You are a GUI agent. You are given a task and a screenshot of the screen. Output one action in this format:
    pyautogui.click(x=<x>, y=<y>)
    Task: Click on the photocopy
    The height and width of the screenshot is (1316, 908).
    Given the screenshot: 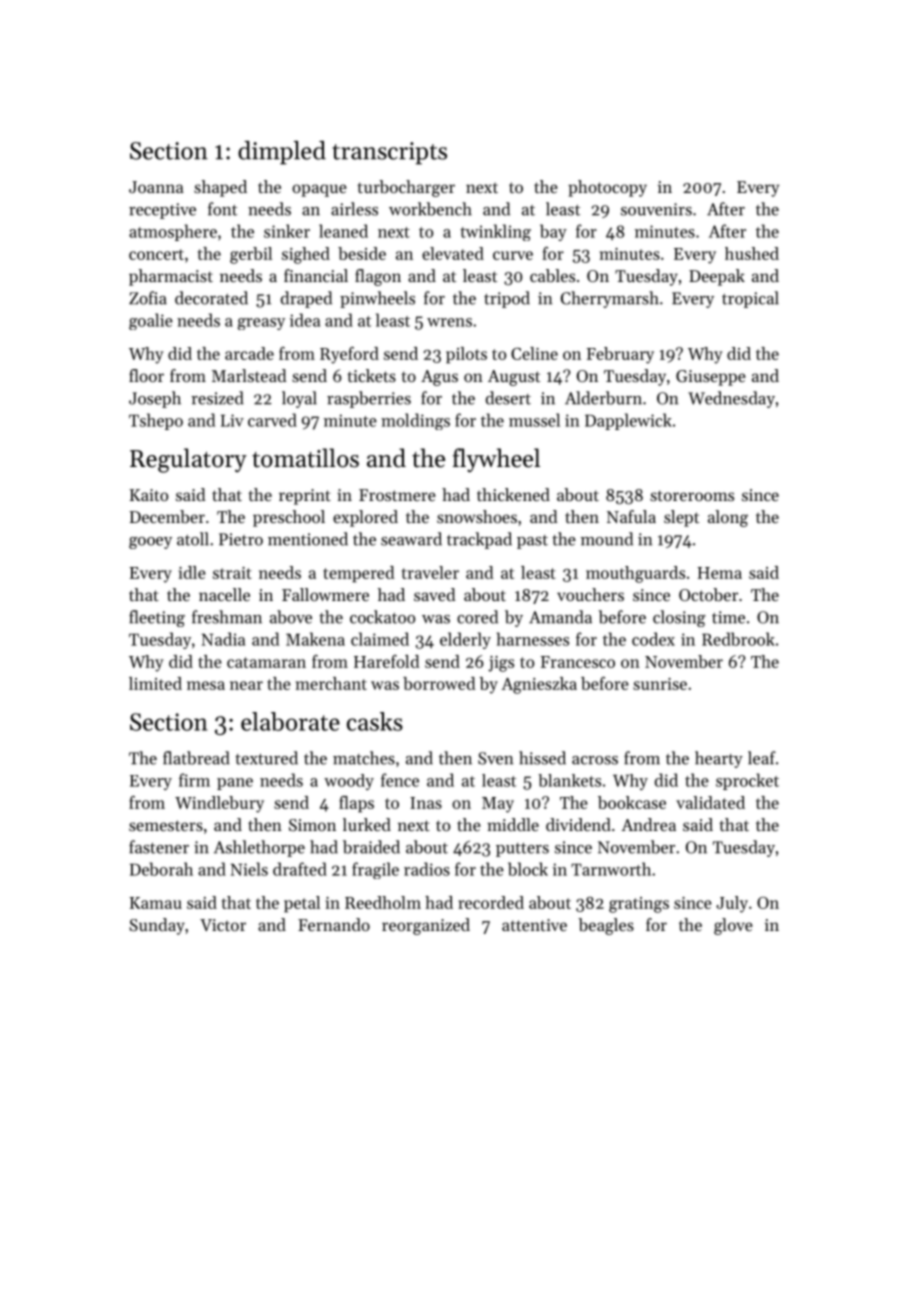 What is the action you would take?
    pyautogui.click(x=607, y=188)
